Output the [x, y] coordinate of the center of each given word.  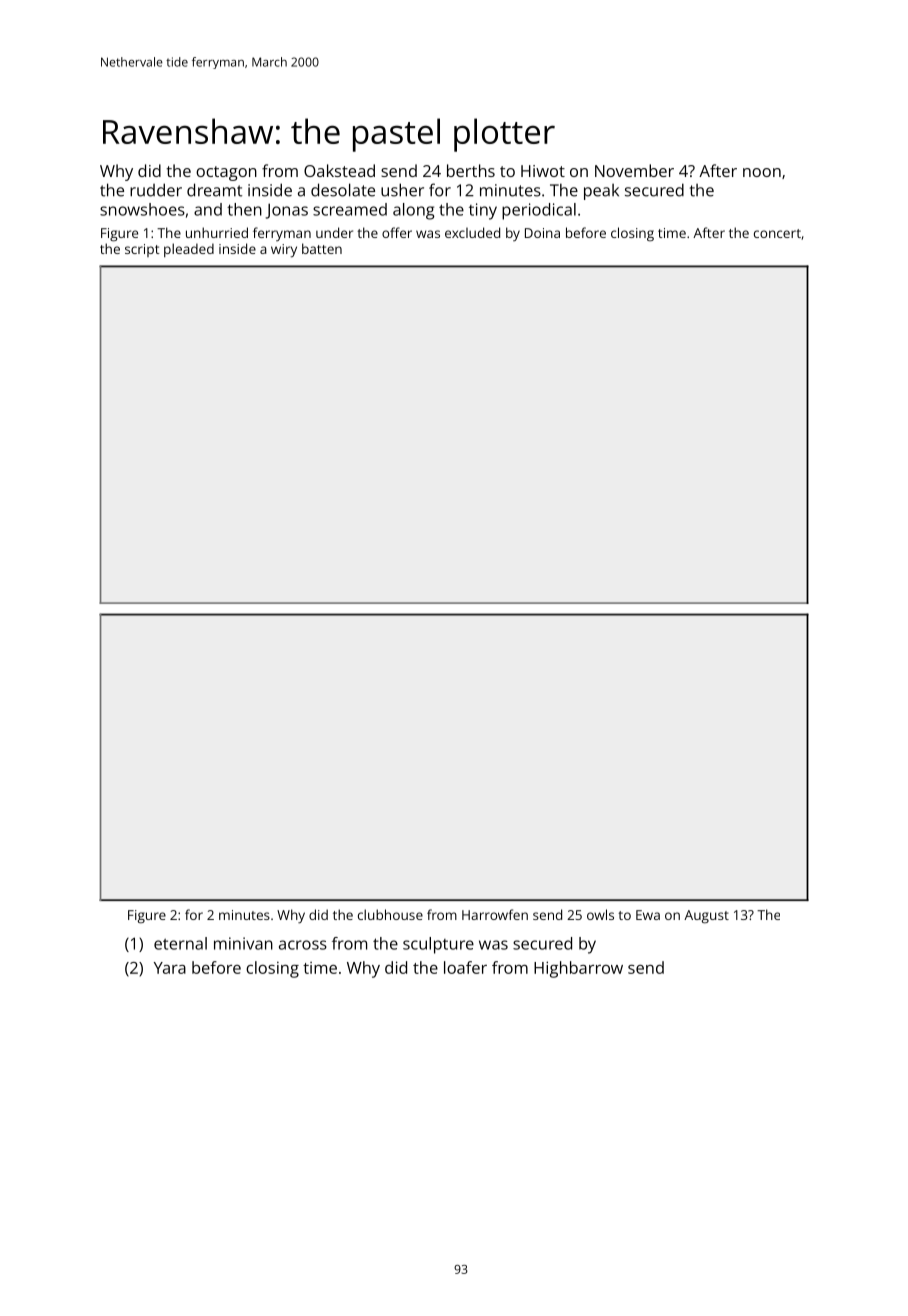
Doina [542, 233]
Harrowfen [495, 914]
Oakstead [339, 170]
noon [762, 172]
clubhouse [390, 914]
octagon [226, 173]
